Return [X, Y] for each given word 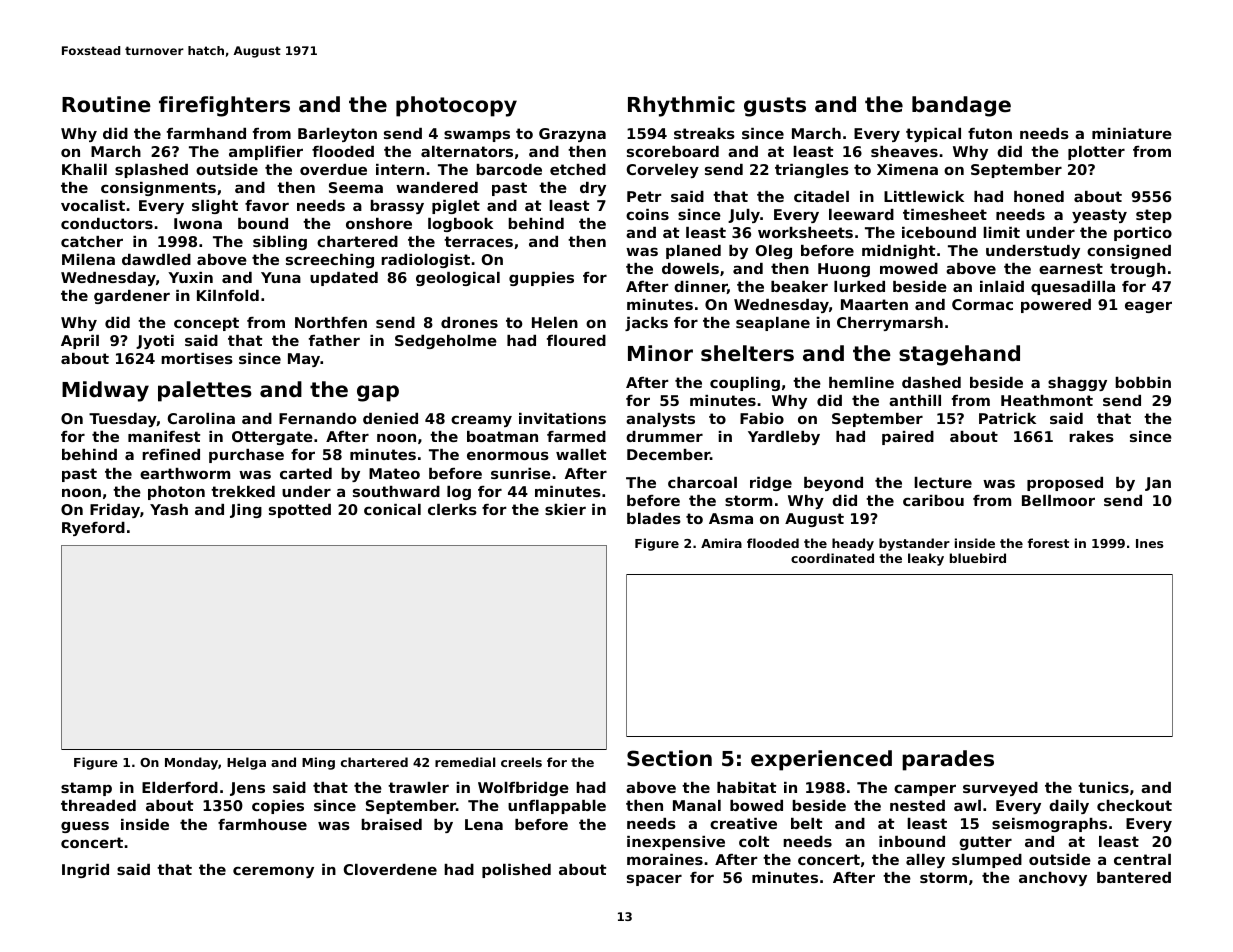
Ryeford [93, 529]
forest [1048, 543]
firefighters [224, 106]
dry [593, 189]
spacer [654, 880]
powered [1056, 306]
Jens [247, 789]
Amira [721, 543]
